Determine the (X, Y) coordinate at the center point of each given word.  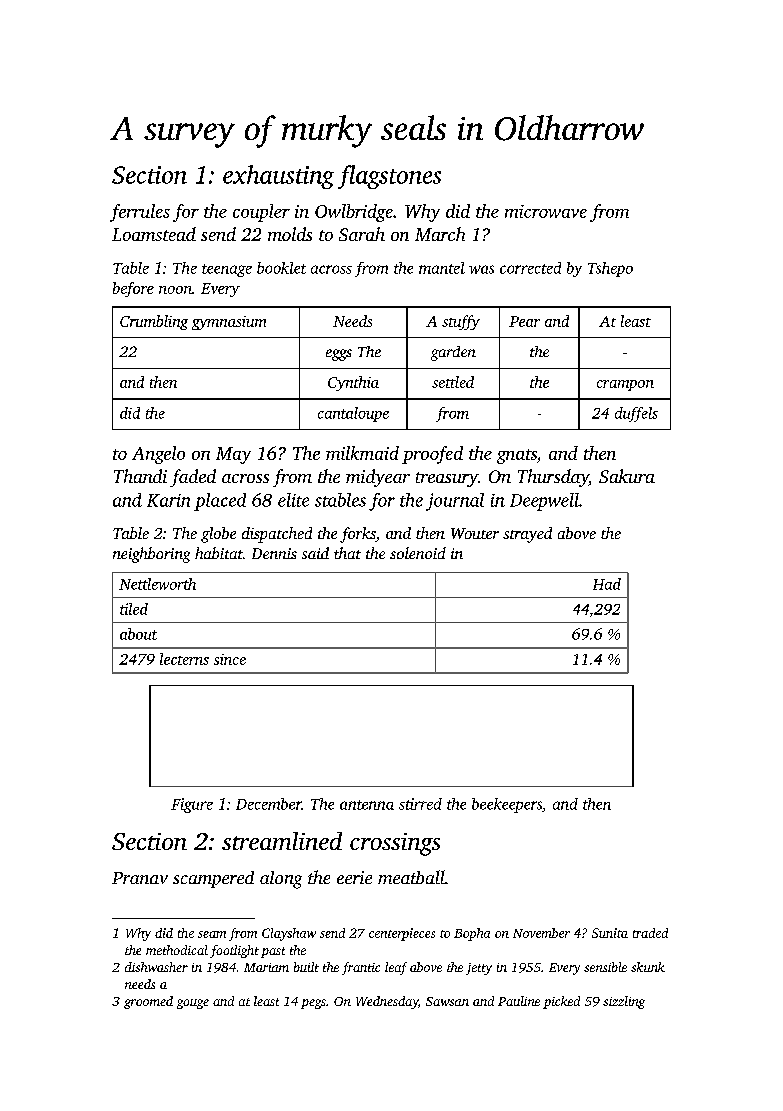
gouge (193, 1004)
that (347, 553)
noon (175, 290)
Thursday (553, 478)
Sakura (627, 476)
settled (453, 382)
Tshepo (610, 269)
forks (358, 535)
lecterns (184, 659)
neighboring (151, 555)
